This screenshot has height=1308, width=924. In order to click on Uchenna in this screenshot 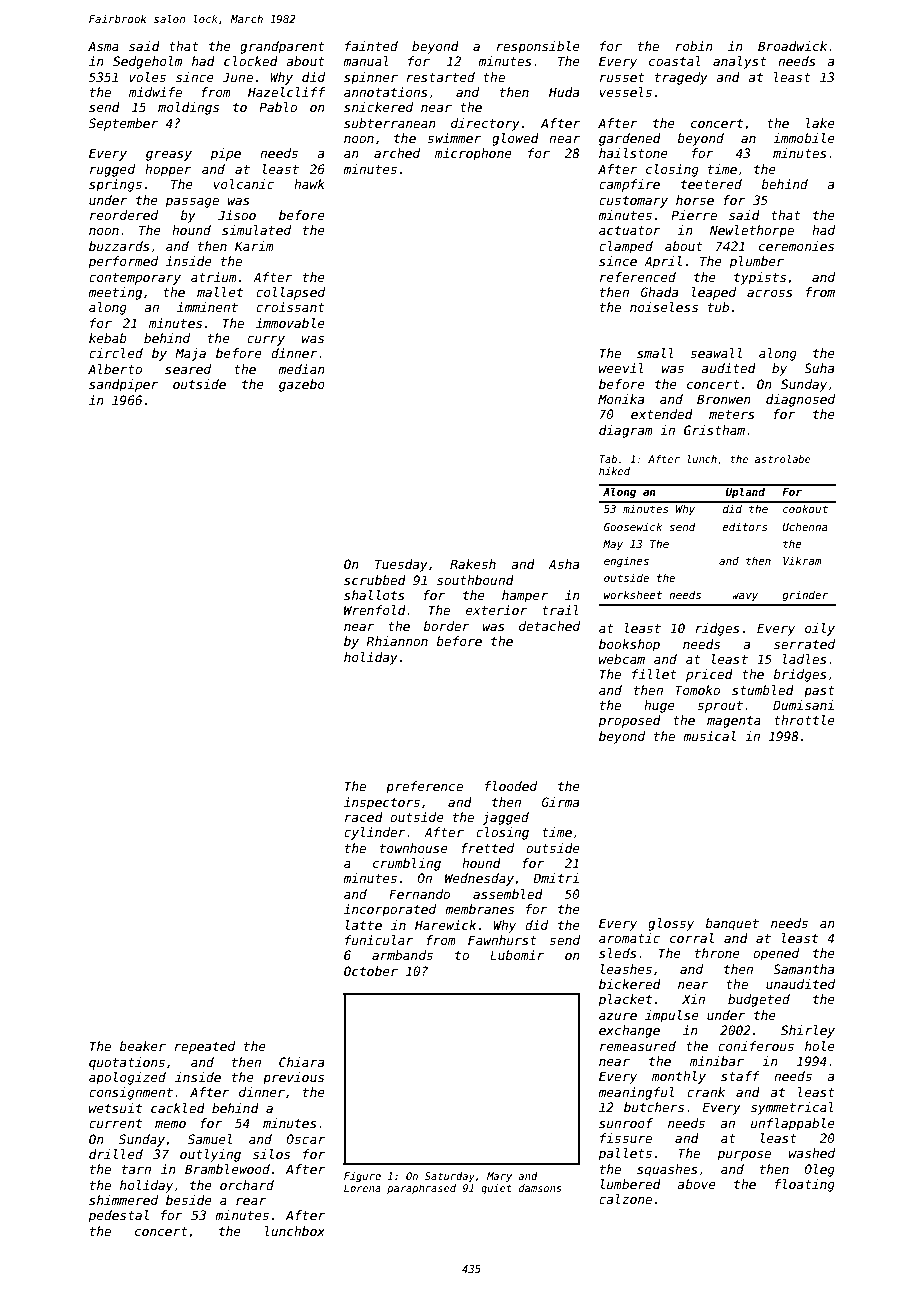, I will do `click(805, 527)`.
